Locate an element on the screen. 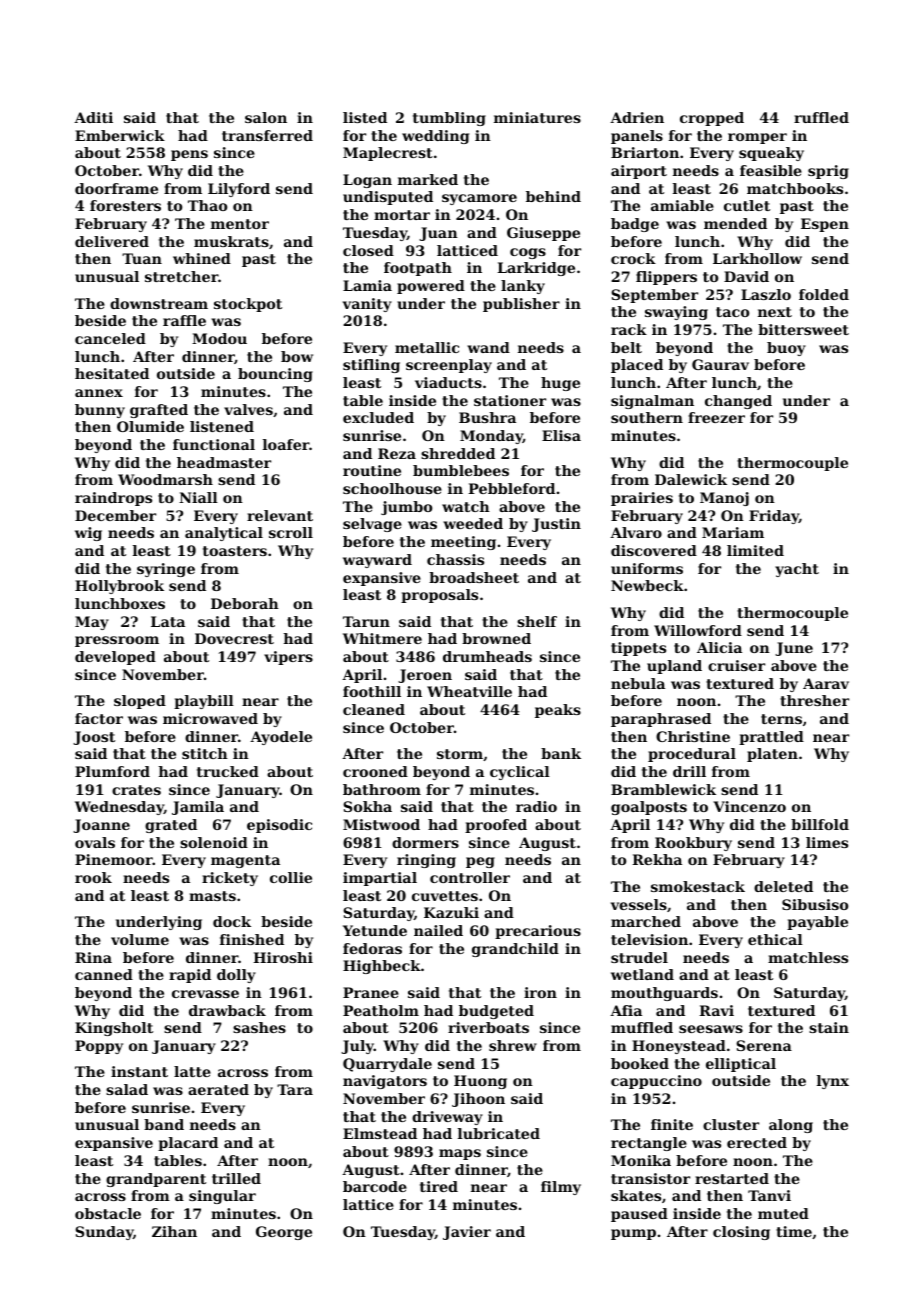 This screenshot has width=924, height=1308. bunny is located at coordinates (100, 411).
